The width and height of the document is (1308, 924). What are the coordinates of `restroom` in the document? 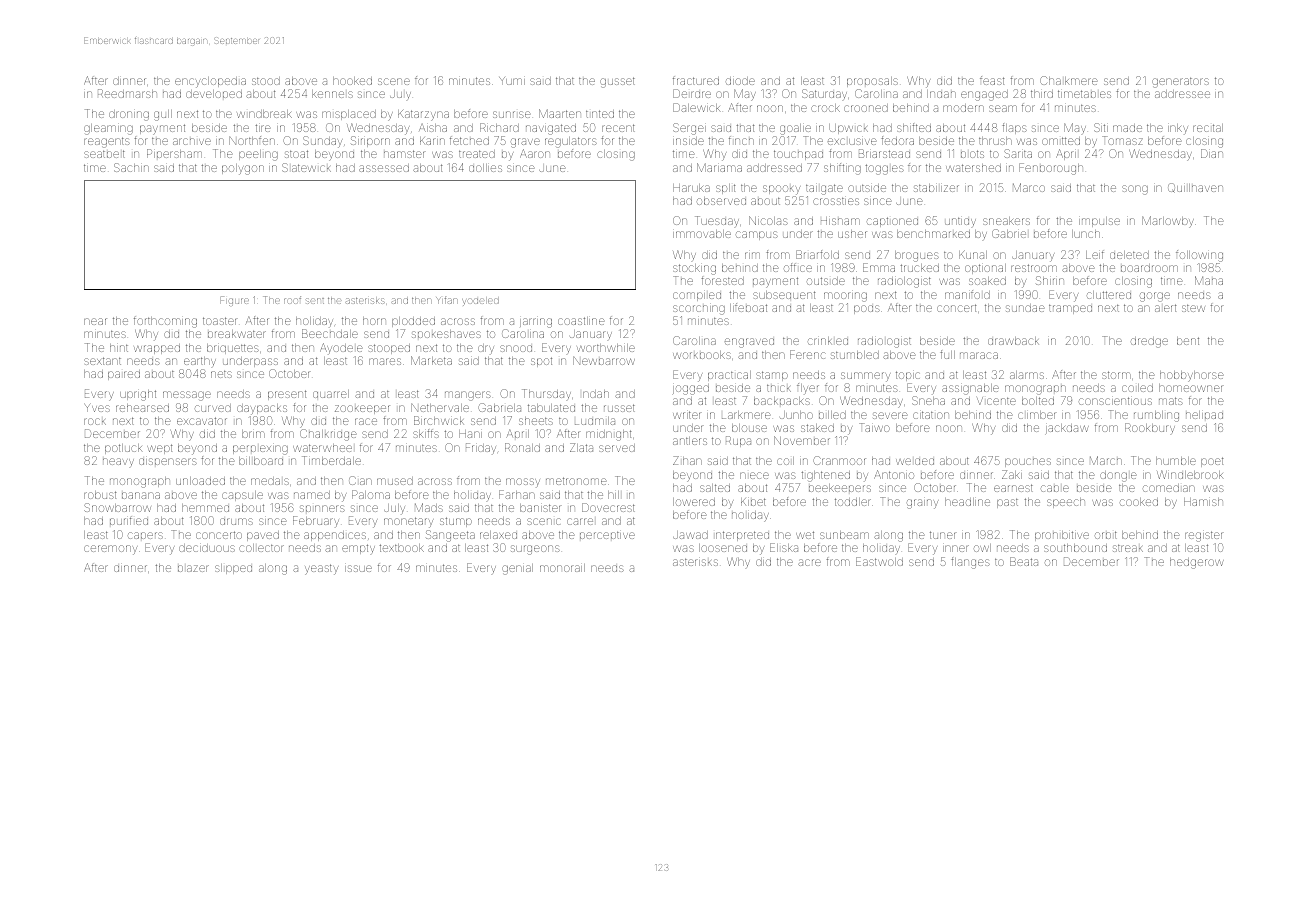 It's located at (1034, 268).
